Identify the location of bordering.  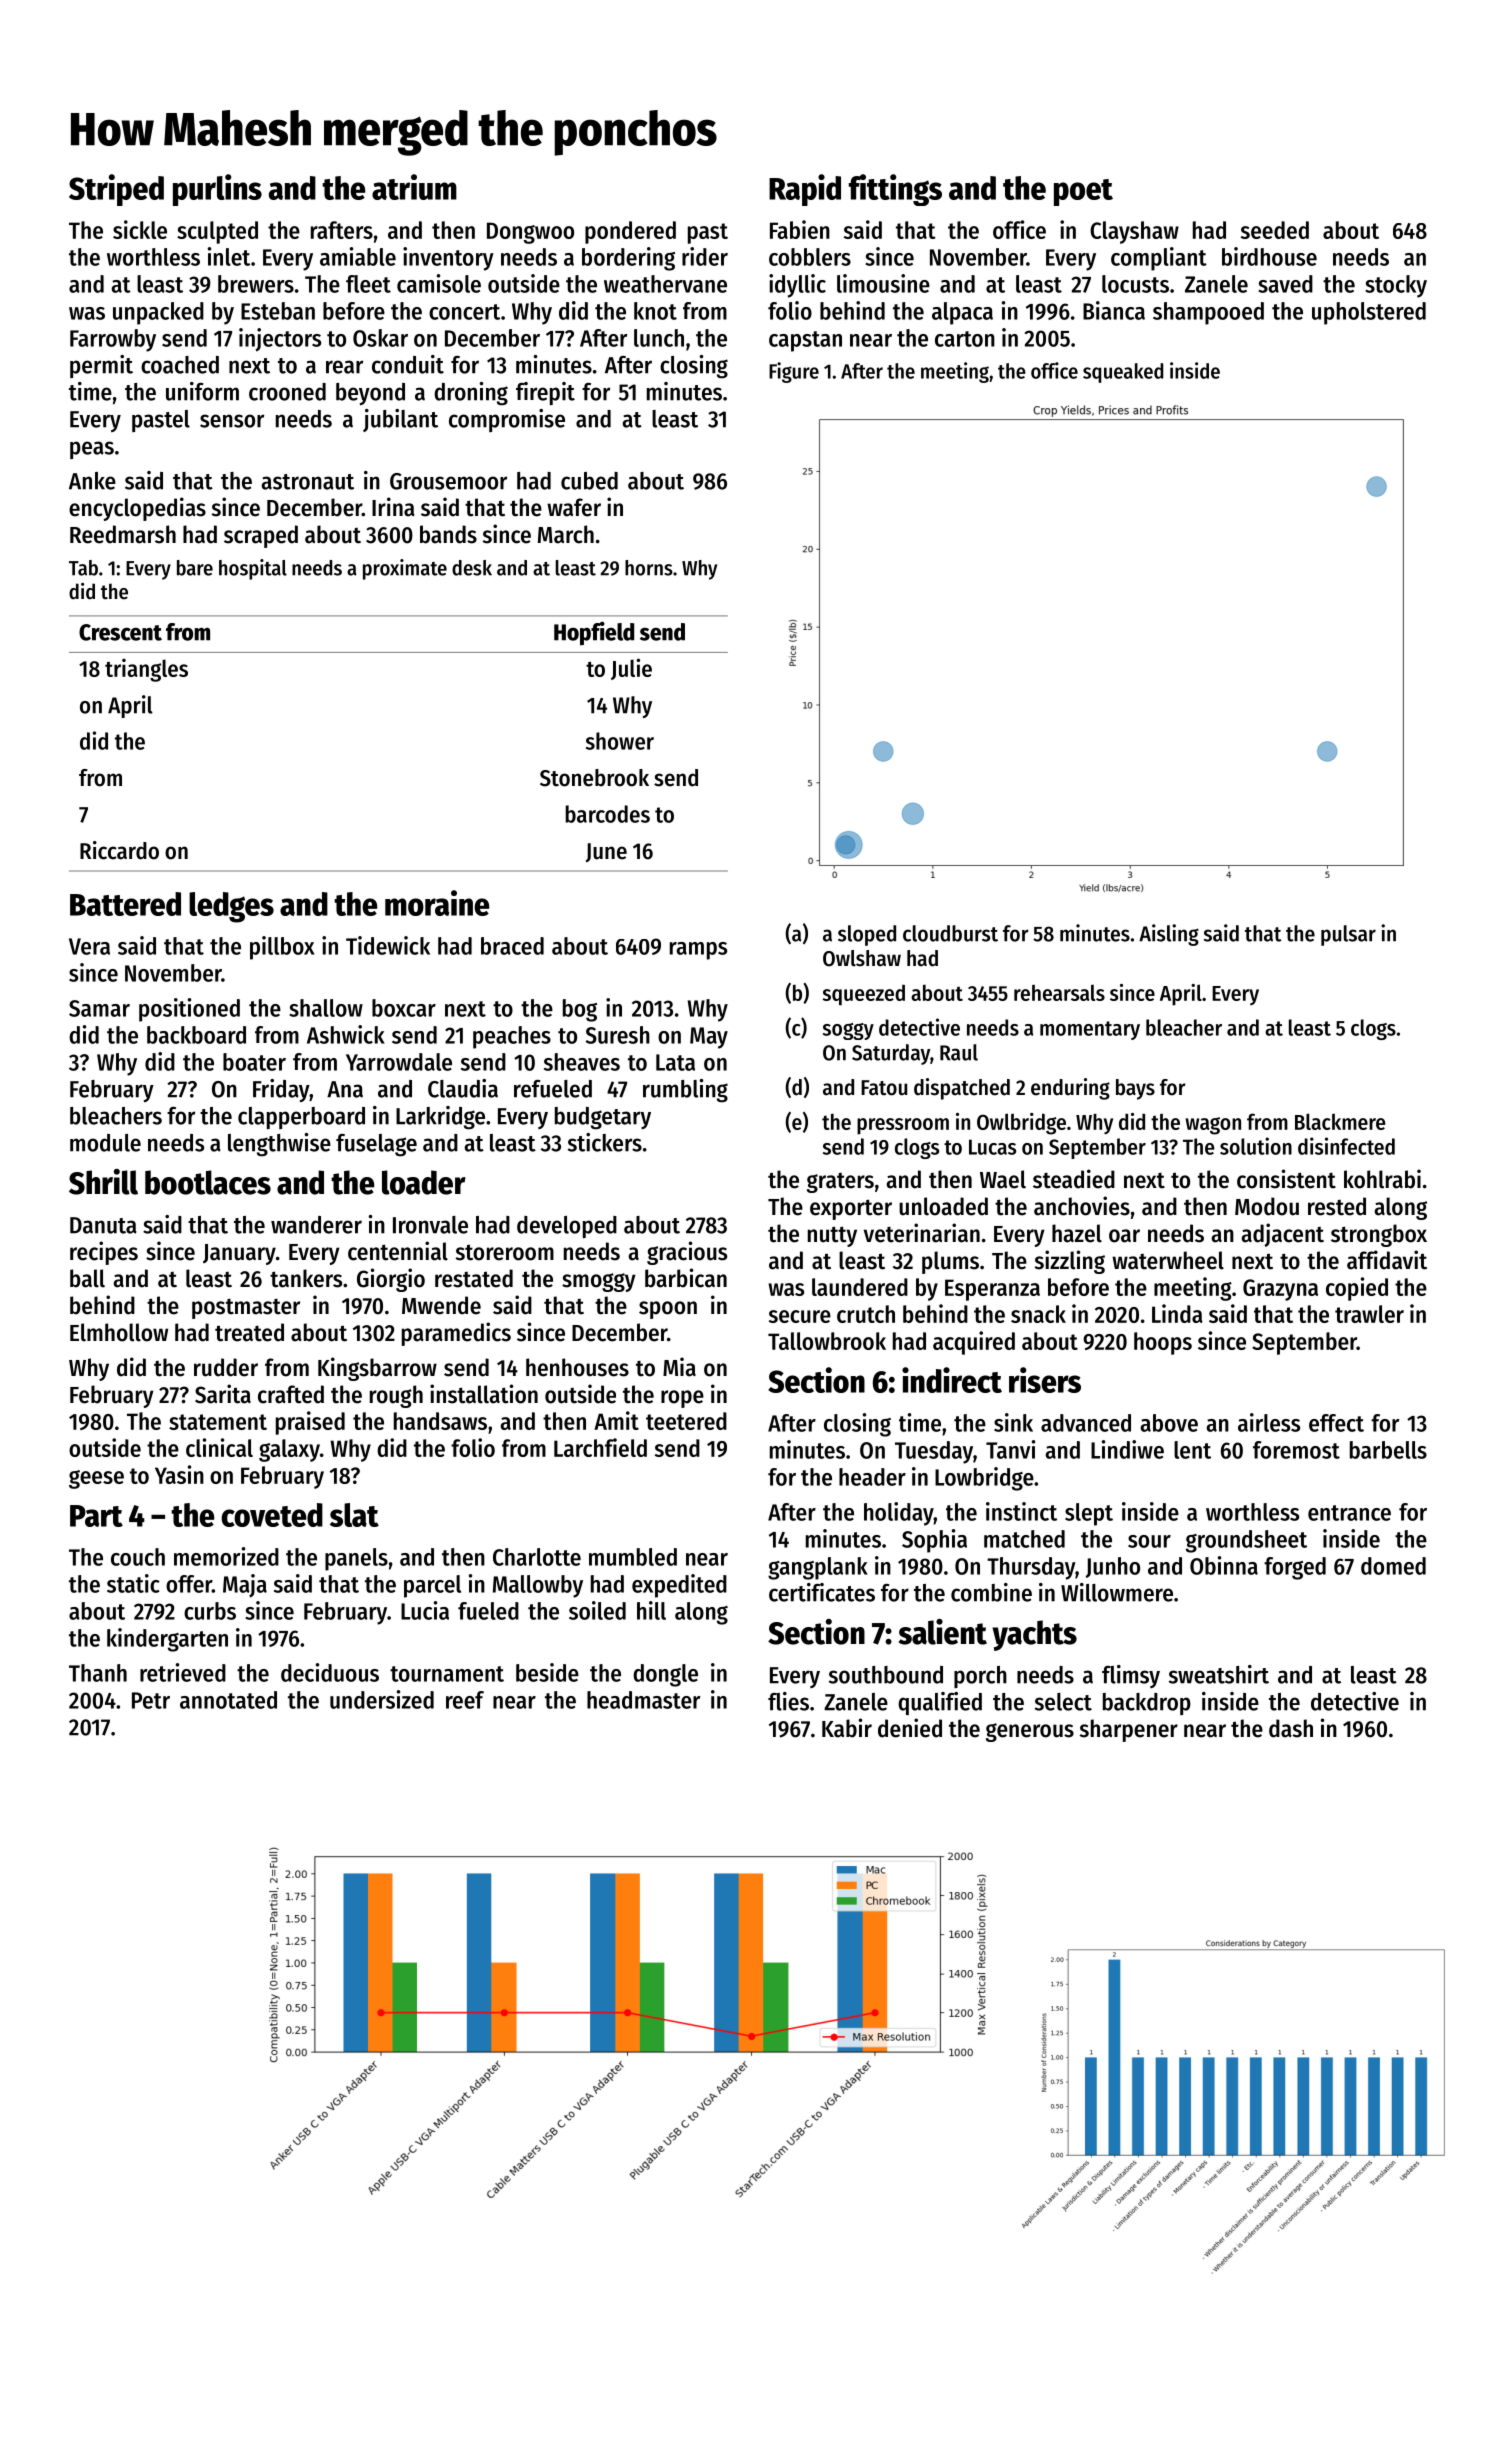
(628, 259).
